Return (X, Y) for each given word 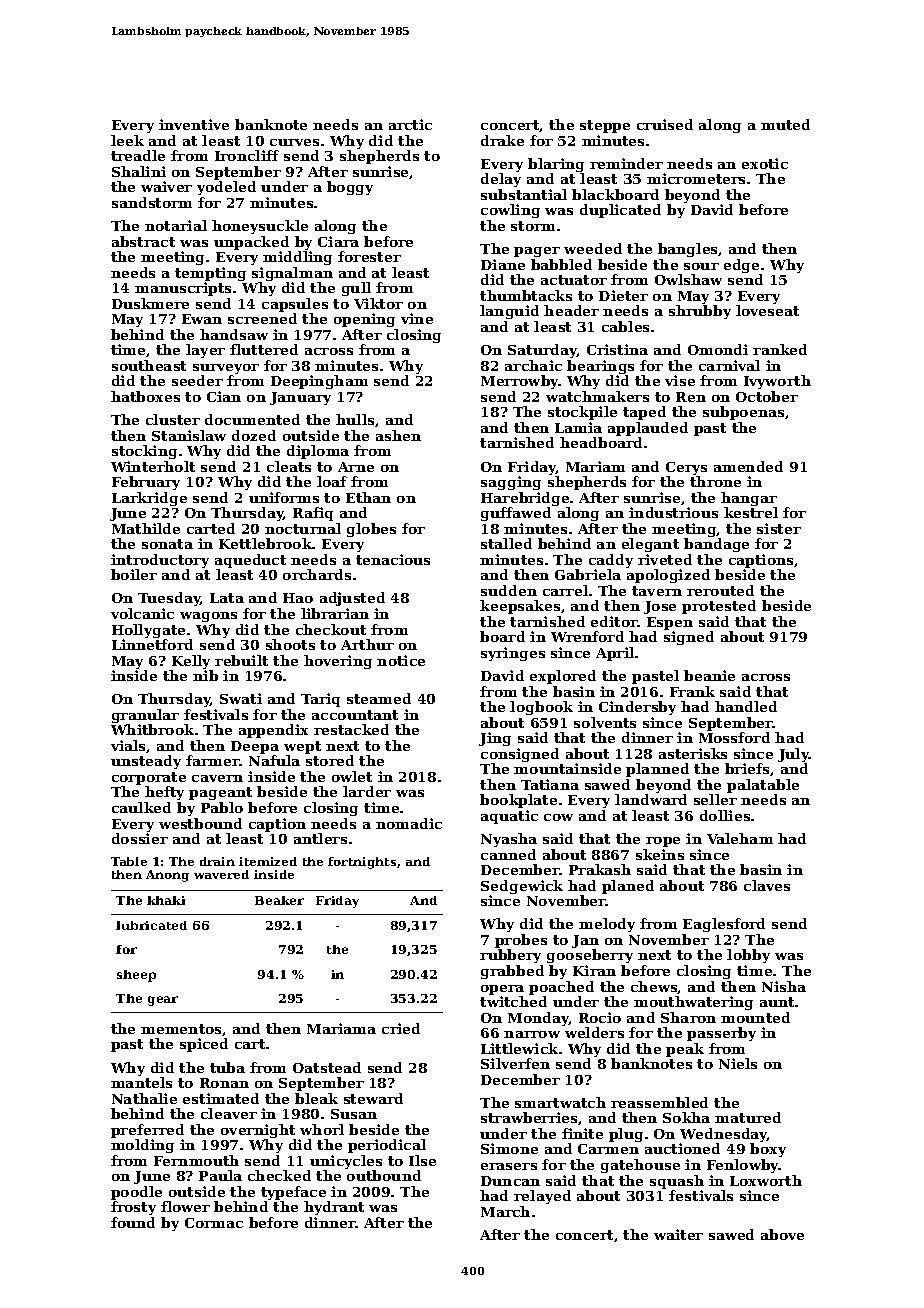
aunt (777, 1002)
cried (401, 1028)
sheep (136, 976)
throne (715, 481)
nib (205, 675)
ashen (398, 435)
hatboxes (145, 396)
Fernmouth (196, 1160)
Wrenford (587, 636)
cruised (665, 124)
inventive (194, 124)
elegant (650, 545)
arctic (410, 124)
